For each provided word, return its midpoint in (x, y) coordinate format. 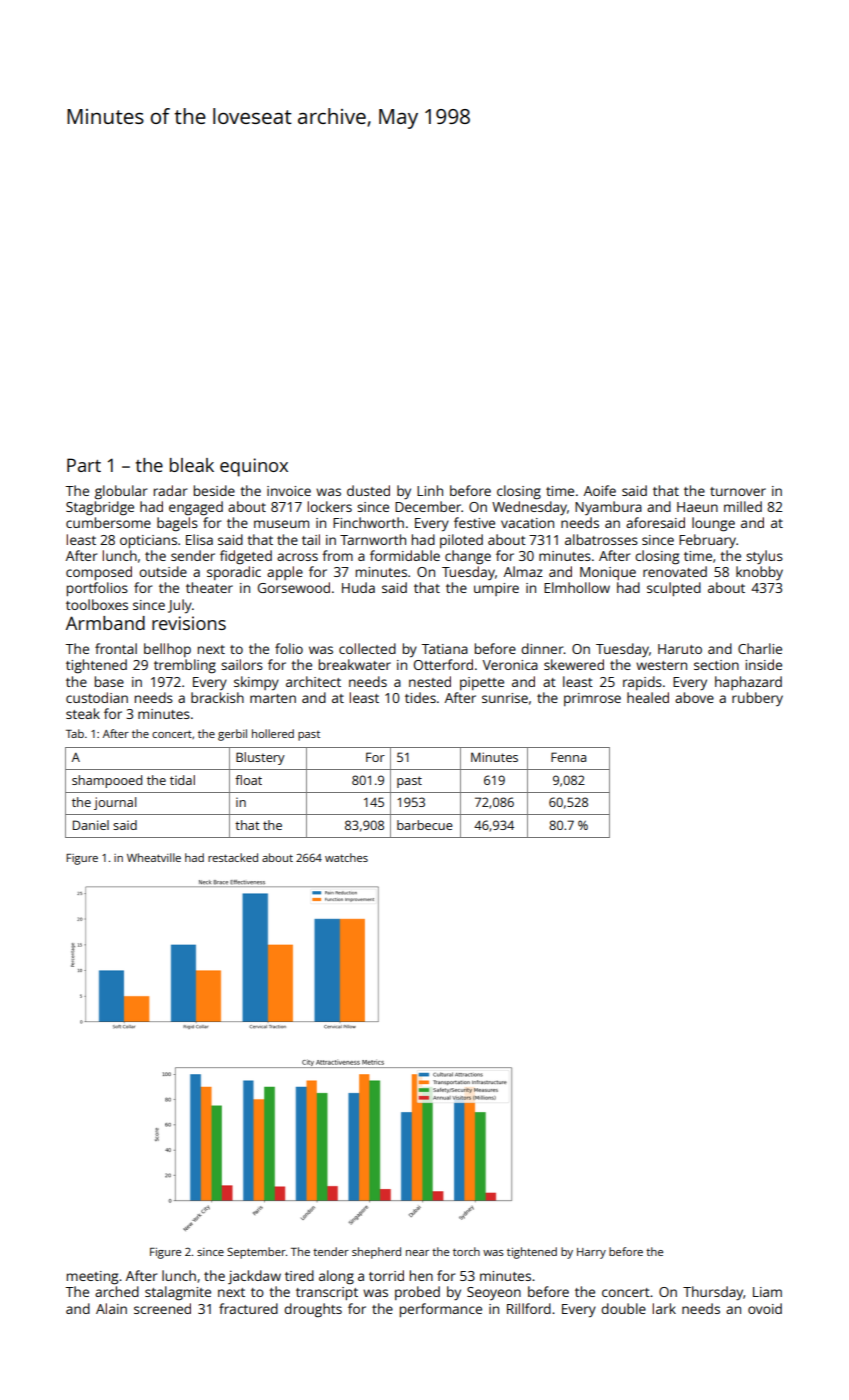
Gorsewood (294, 587)
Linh (430, 490)
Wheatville (154, 857)
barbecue (425, 825)
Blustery (260, 758)
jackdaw (254, 1277)
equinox (254, 467)
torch (466, 1251)
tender (331, 1251)
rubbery (757, 699)
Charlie (760, 648)
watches (346, 857)
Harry (591, 1253)
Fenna (568, 757)
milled (743, 506)
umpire (496, 589)
